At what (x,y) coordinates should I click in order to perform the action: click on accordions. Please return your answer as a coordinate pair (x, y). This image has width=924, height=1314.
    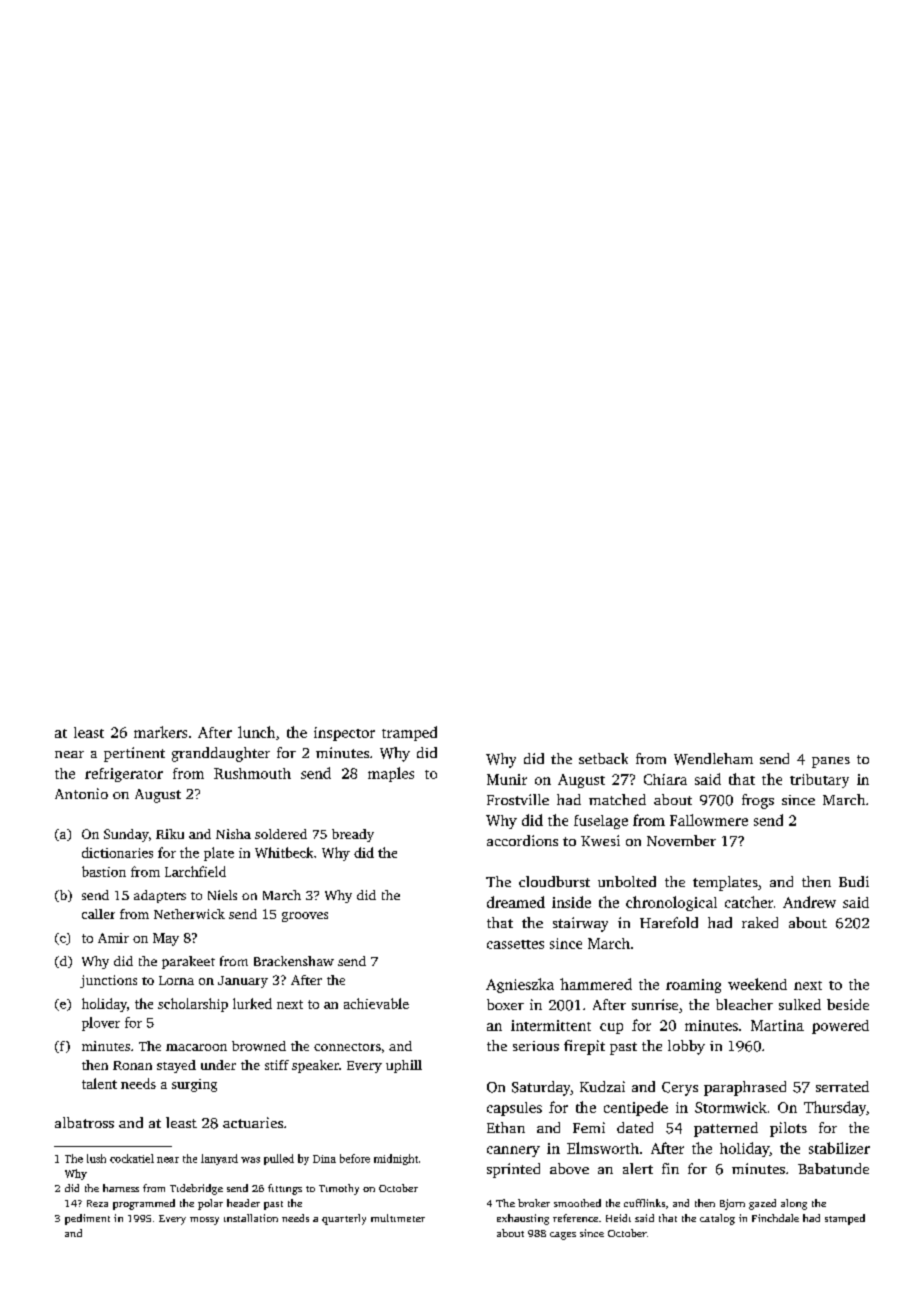
    Looking at the image, I should click on (522, 840).
